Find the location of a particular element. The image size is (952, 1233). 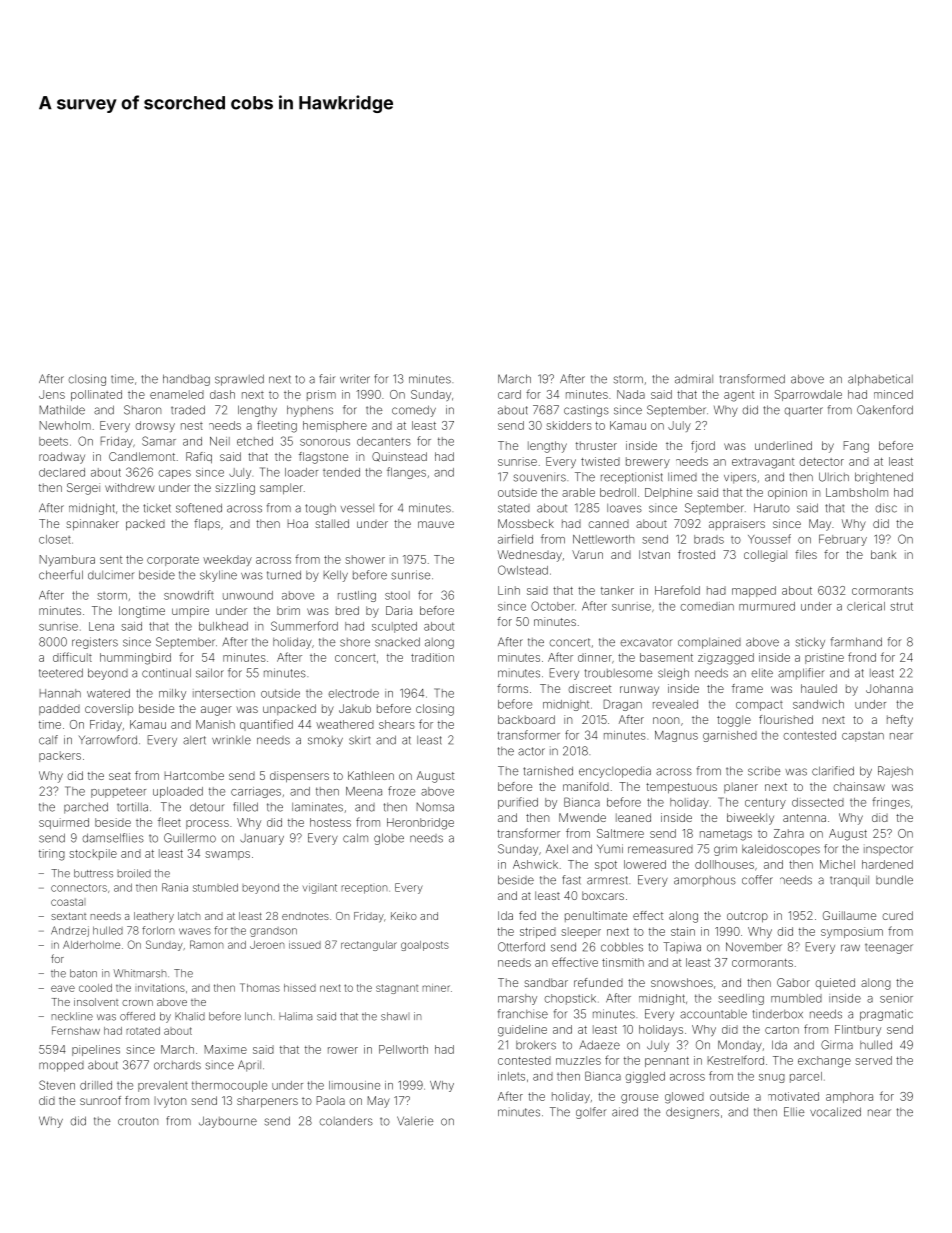

difficult is located at coordinates (72, 657).
